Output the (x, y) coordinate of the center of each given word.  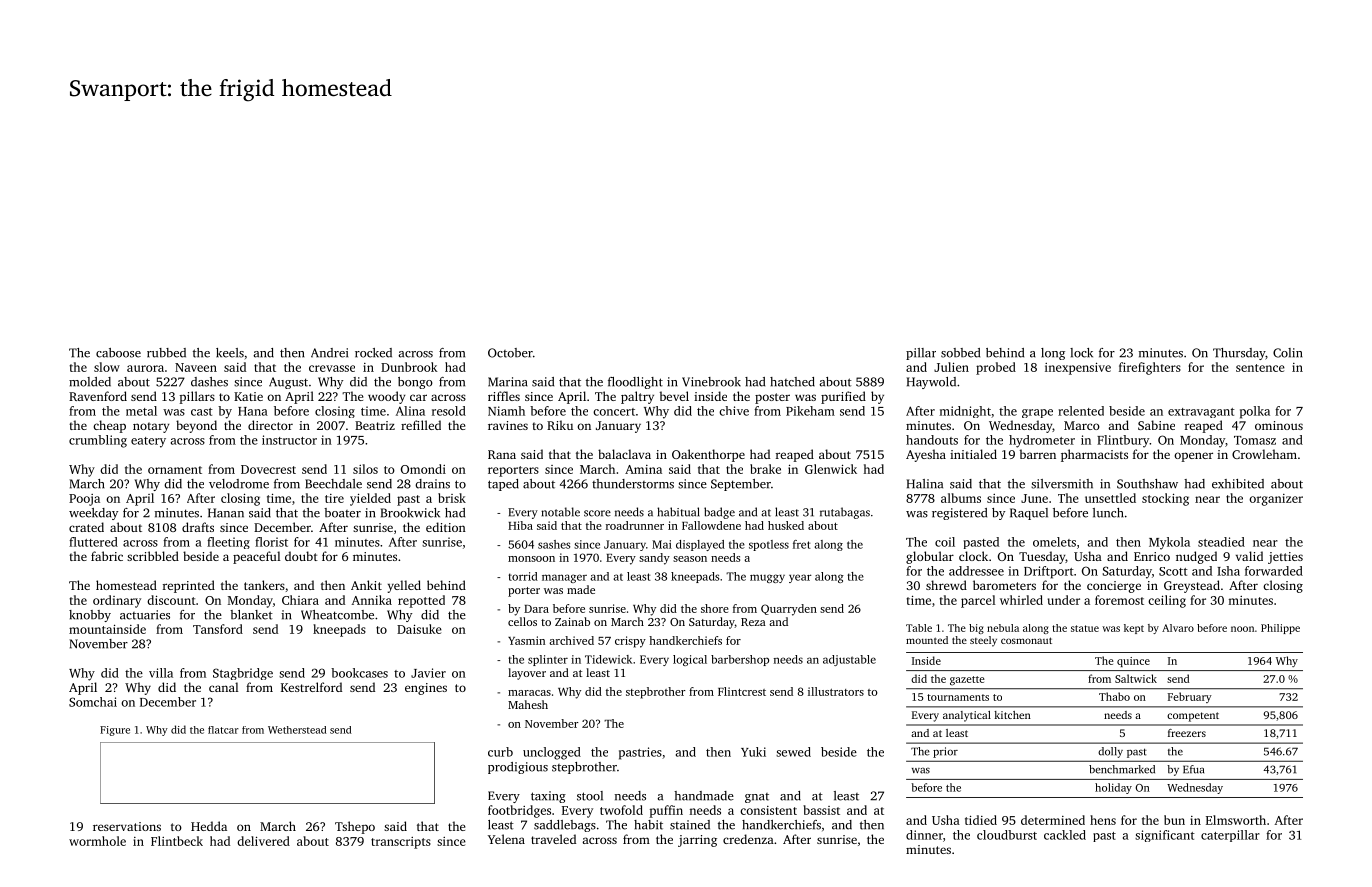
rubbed (166, 353)
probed (996, 368)
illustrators (836, 691)
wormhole (97, 841)
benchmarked (1122, 769)
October (510, 353)
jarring (697, 841)
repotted (421, 601)
